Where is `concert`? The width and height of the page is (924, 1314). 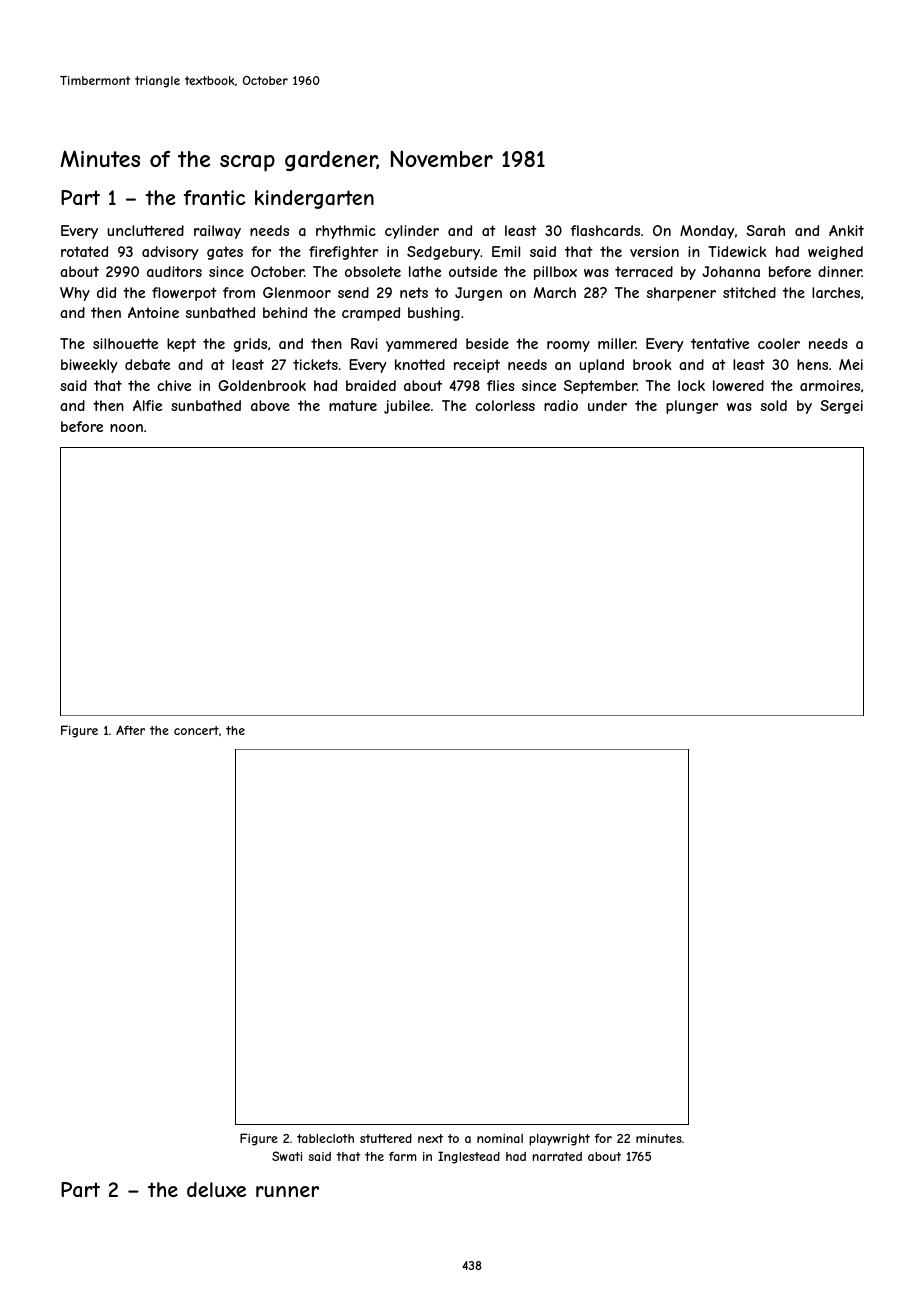
concert is located at coordinates (196, 730).
